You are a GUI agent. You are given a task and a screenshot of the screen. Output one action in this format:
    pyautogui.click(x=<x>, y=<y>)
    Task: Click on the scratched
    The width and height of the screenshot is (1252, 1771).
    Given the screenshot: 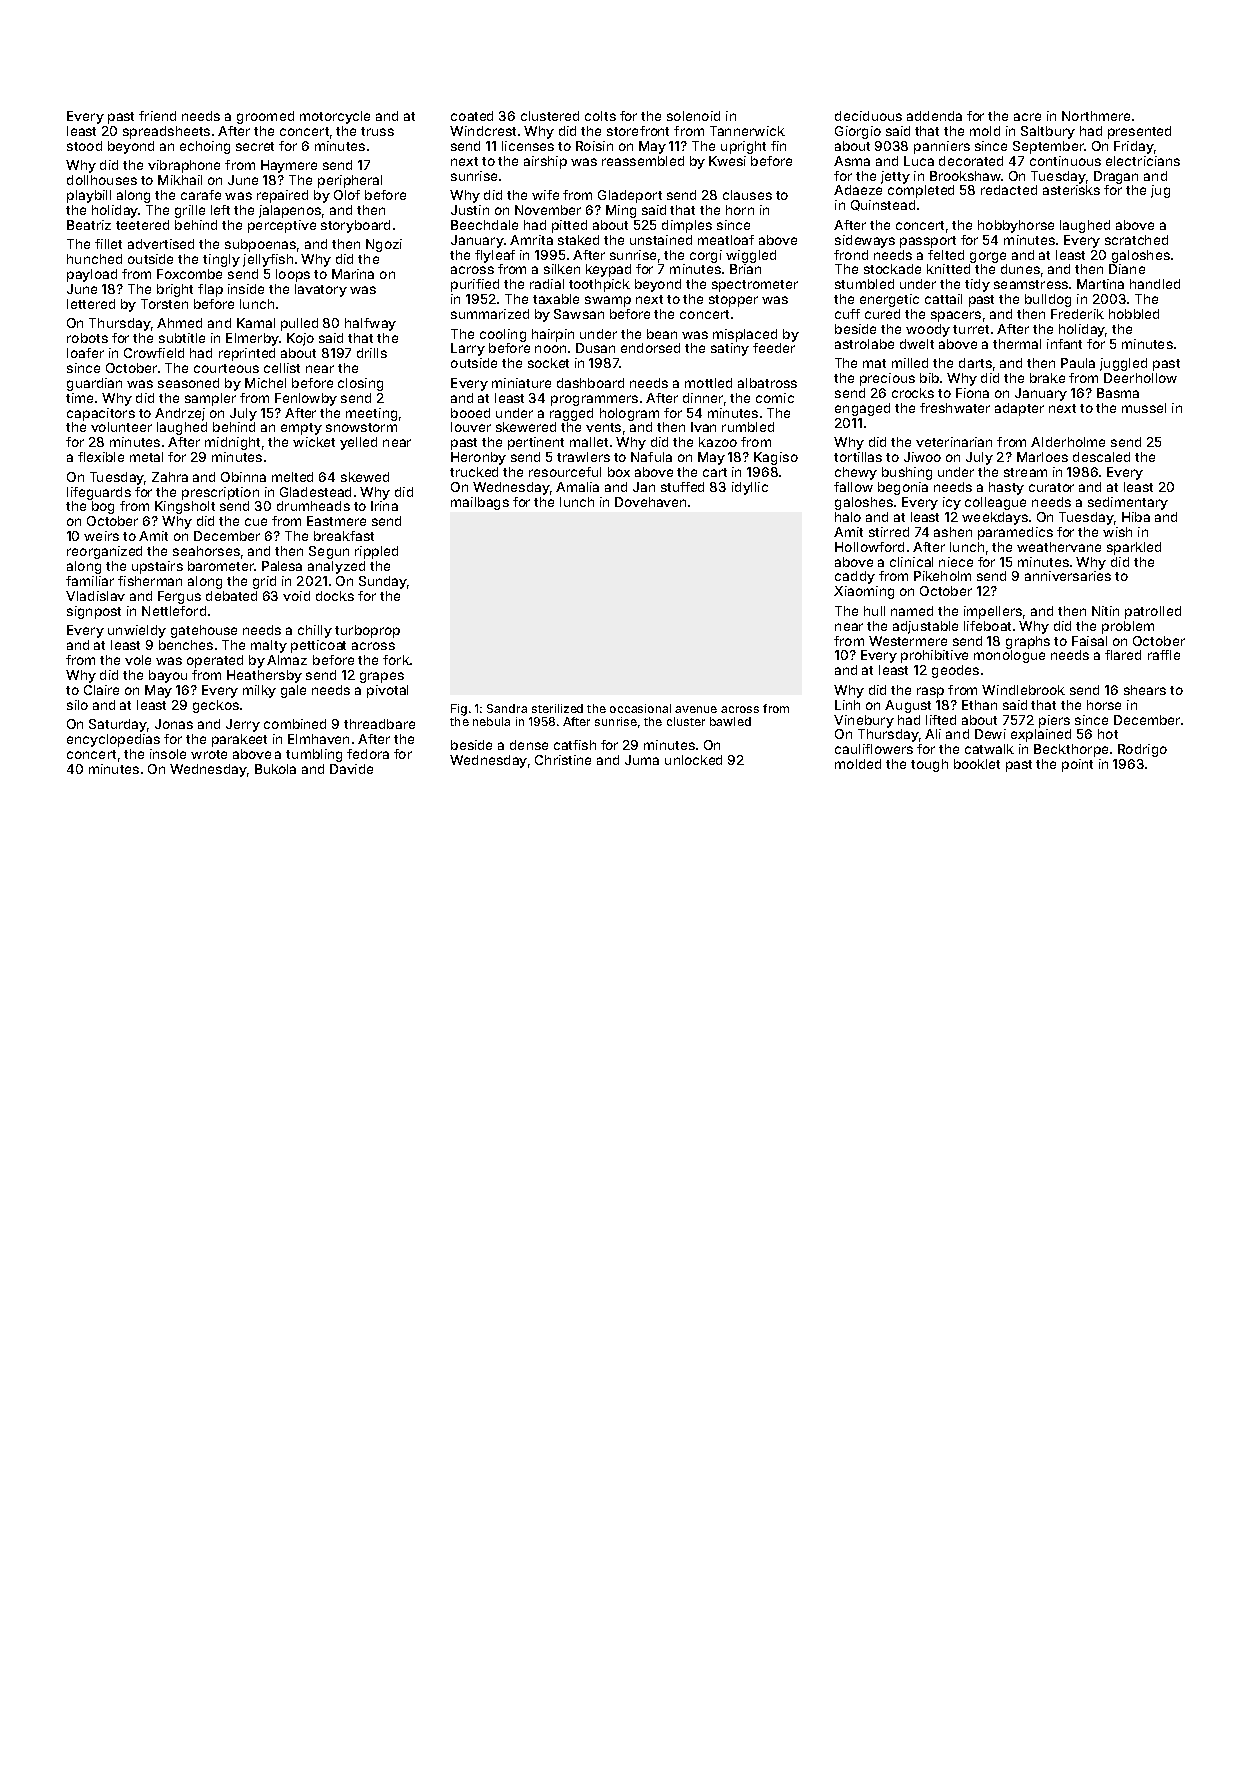 What is the action you would take?
    pyautogui.click(x=1136, y=240)
